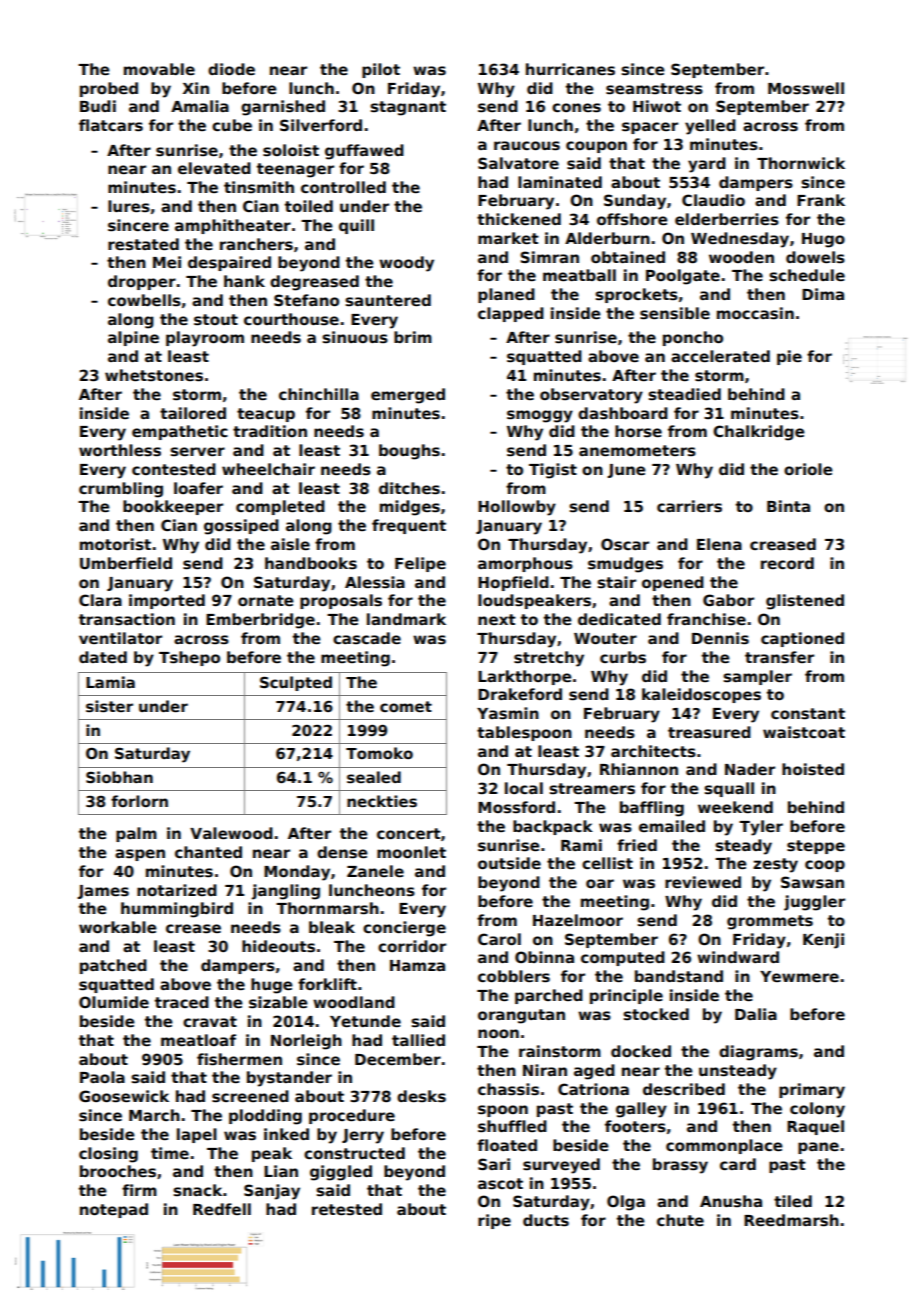  What do you see at coordinates (216, 320) in the screenshot?
I see `stout` at bounding box center [216, 320].
